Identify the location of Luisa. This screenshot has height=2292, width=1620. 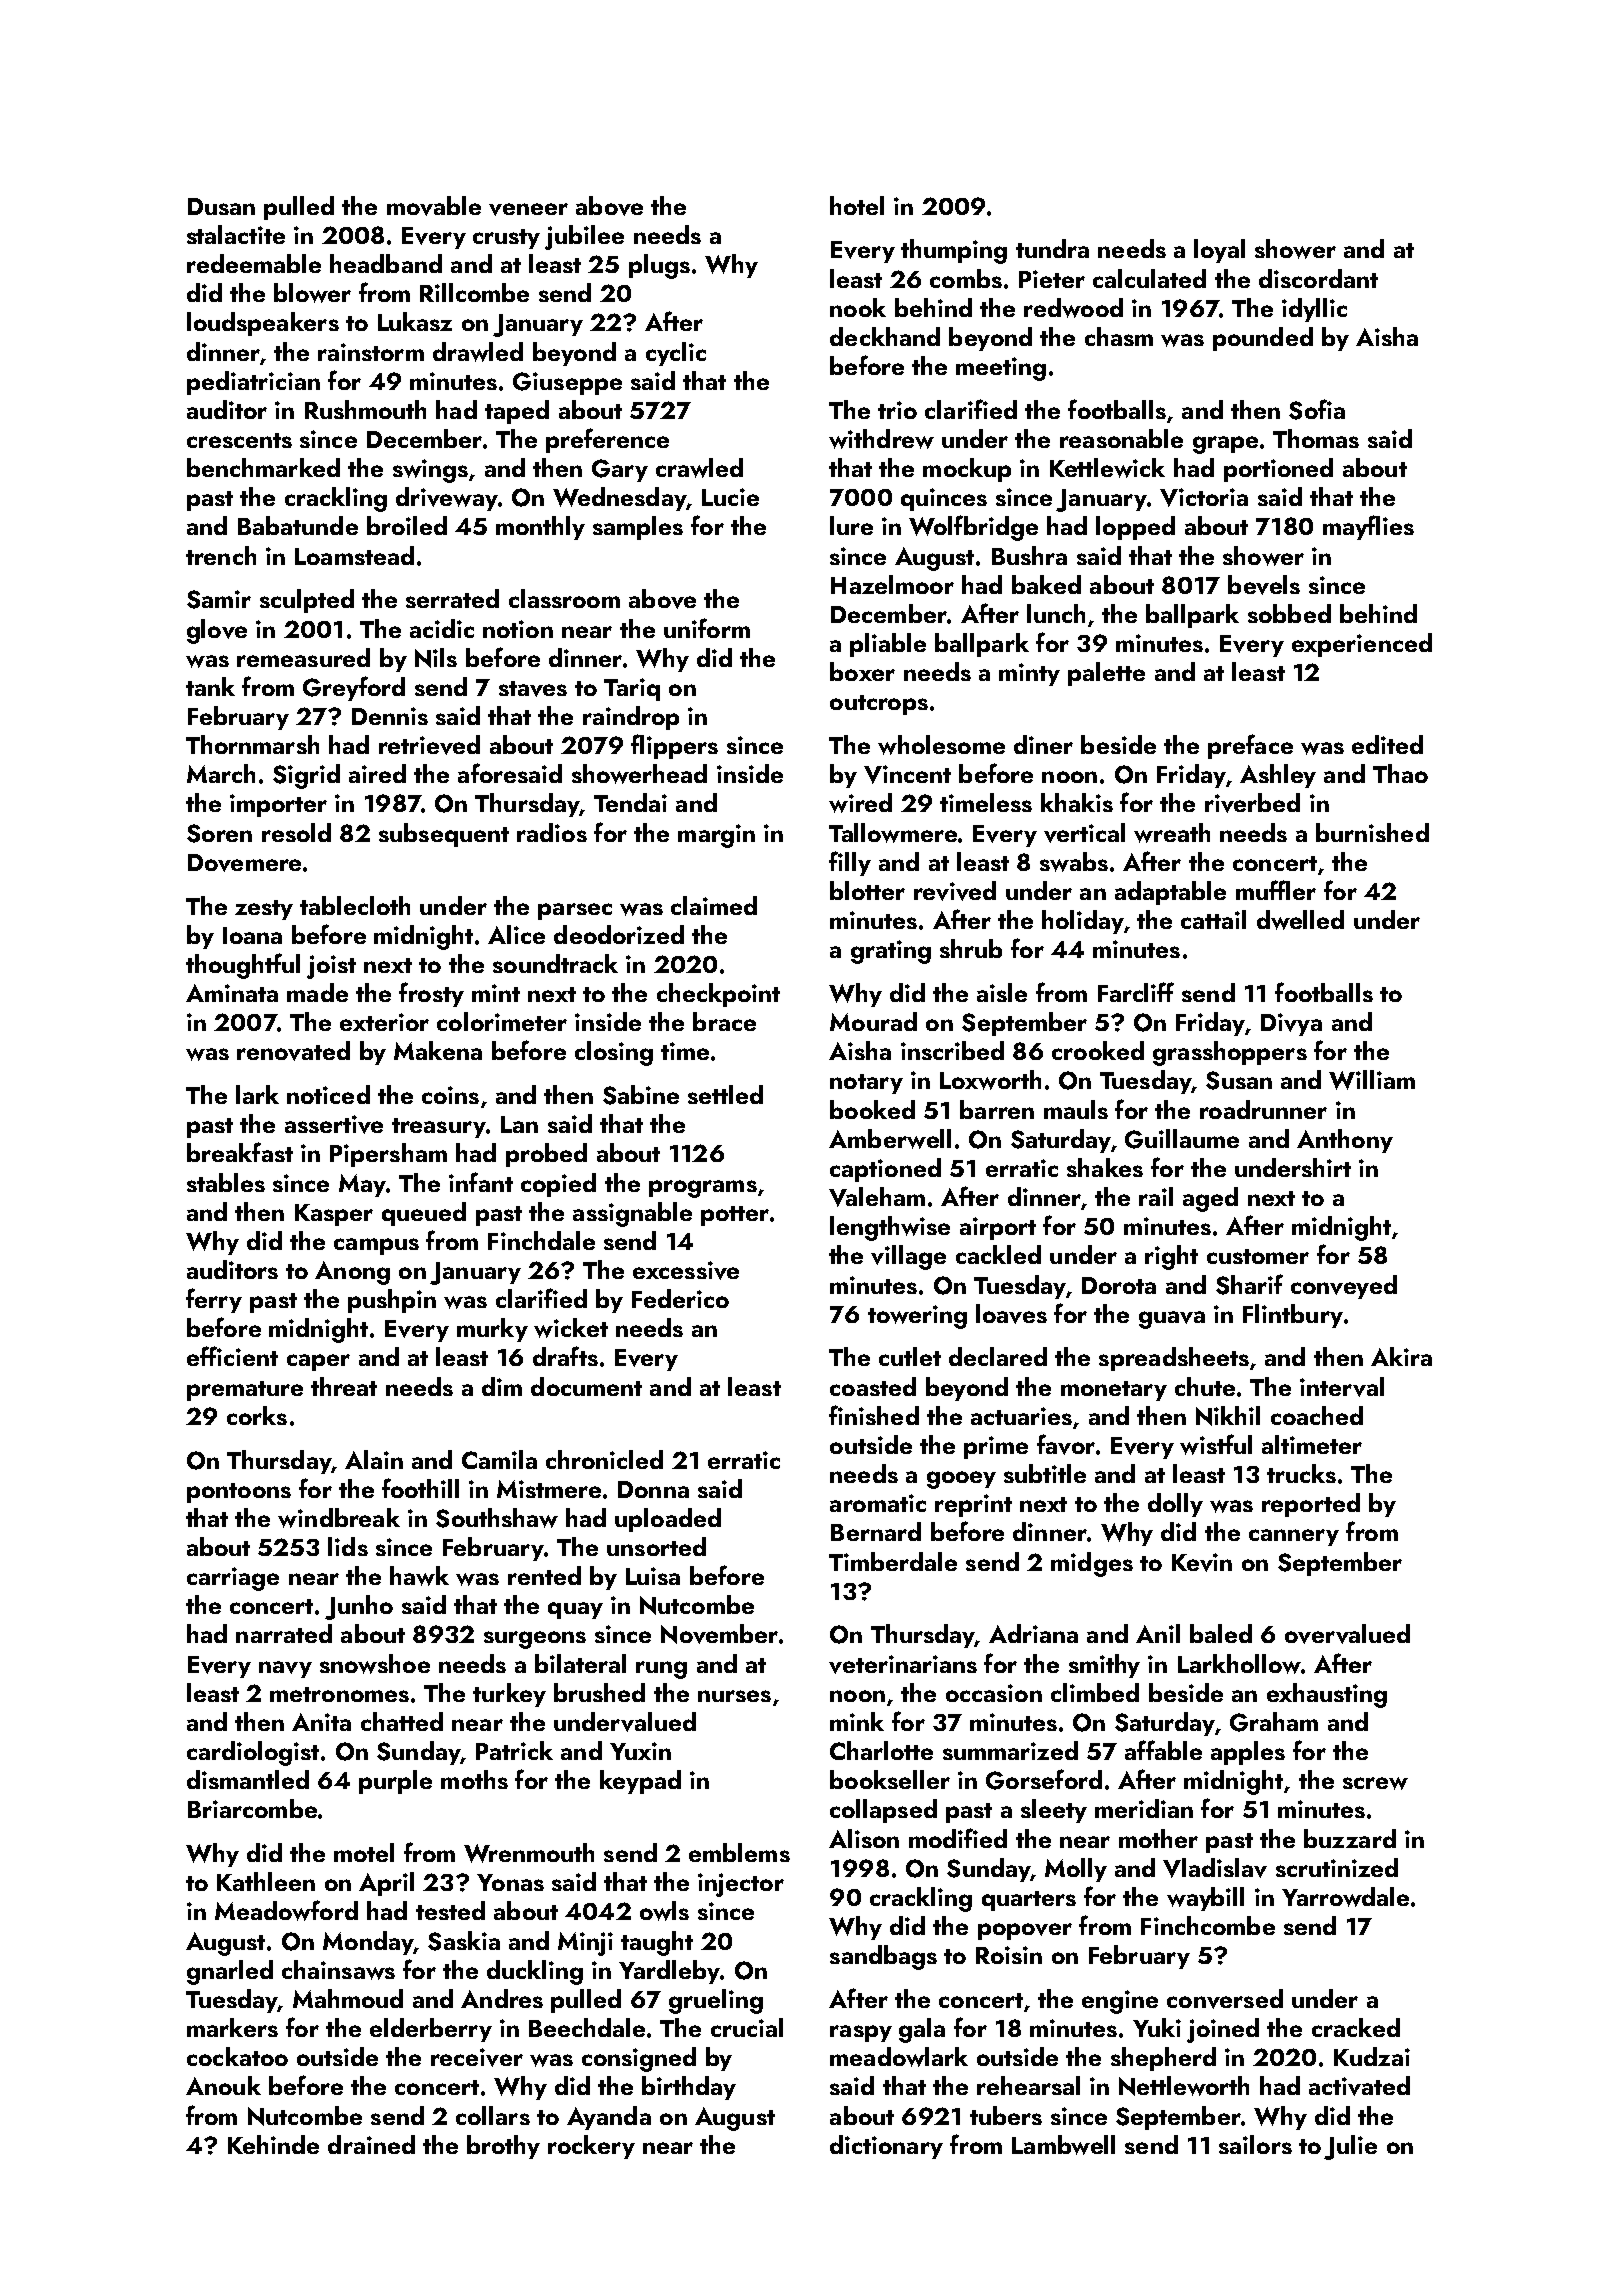
(653, 1576).
